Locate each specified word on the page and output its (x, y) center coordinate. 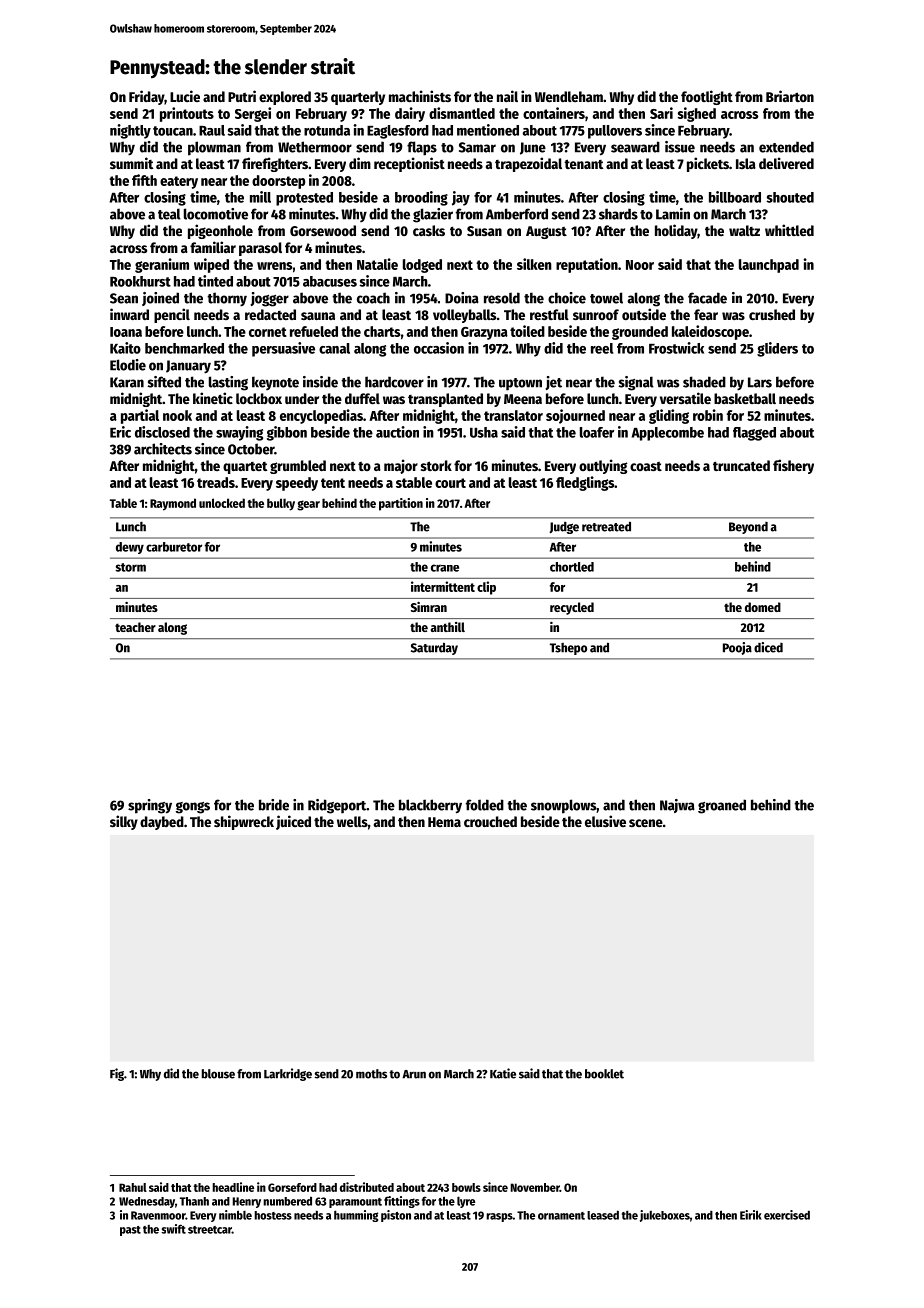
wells (352, 821)
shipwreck (244, 822)
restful (549, 314)
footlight (707, 97)
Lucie (185, 96)
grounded (640, 333)
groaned (722, 806)
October (251, 449)
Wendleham (569, 96)
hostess (273, 1215)
